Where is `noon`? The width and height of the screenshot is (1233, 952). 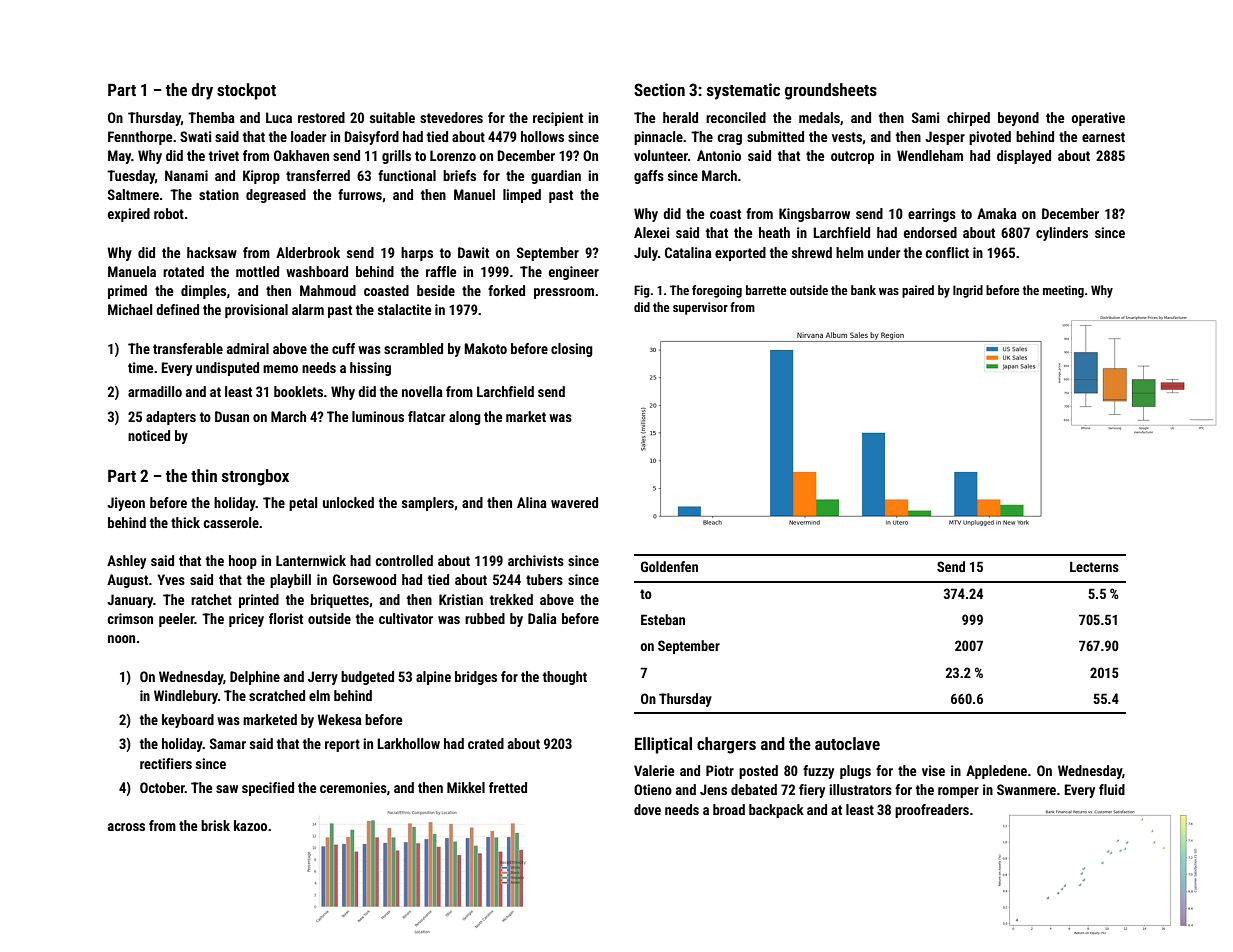
noon is located at coordinates (121, 639).
